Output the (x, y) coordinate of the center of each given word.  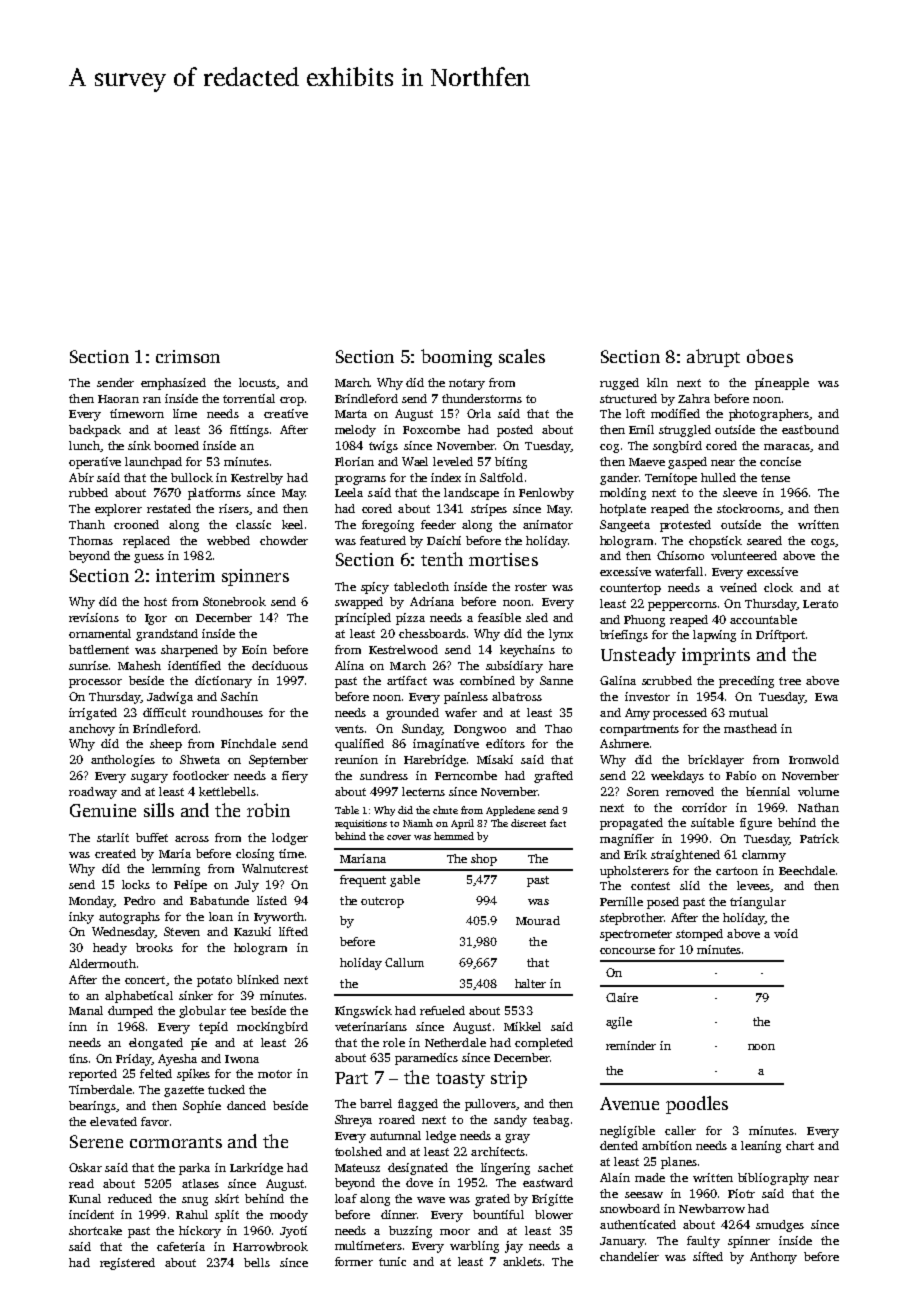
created (115, 853)
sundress (384, 775)
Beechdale (807, 870)
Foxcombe (431, 429)
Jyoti (293, 1232)
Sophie (202, 1107)
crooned (136, 524)
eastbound (810, 429)
